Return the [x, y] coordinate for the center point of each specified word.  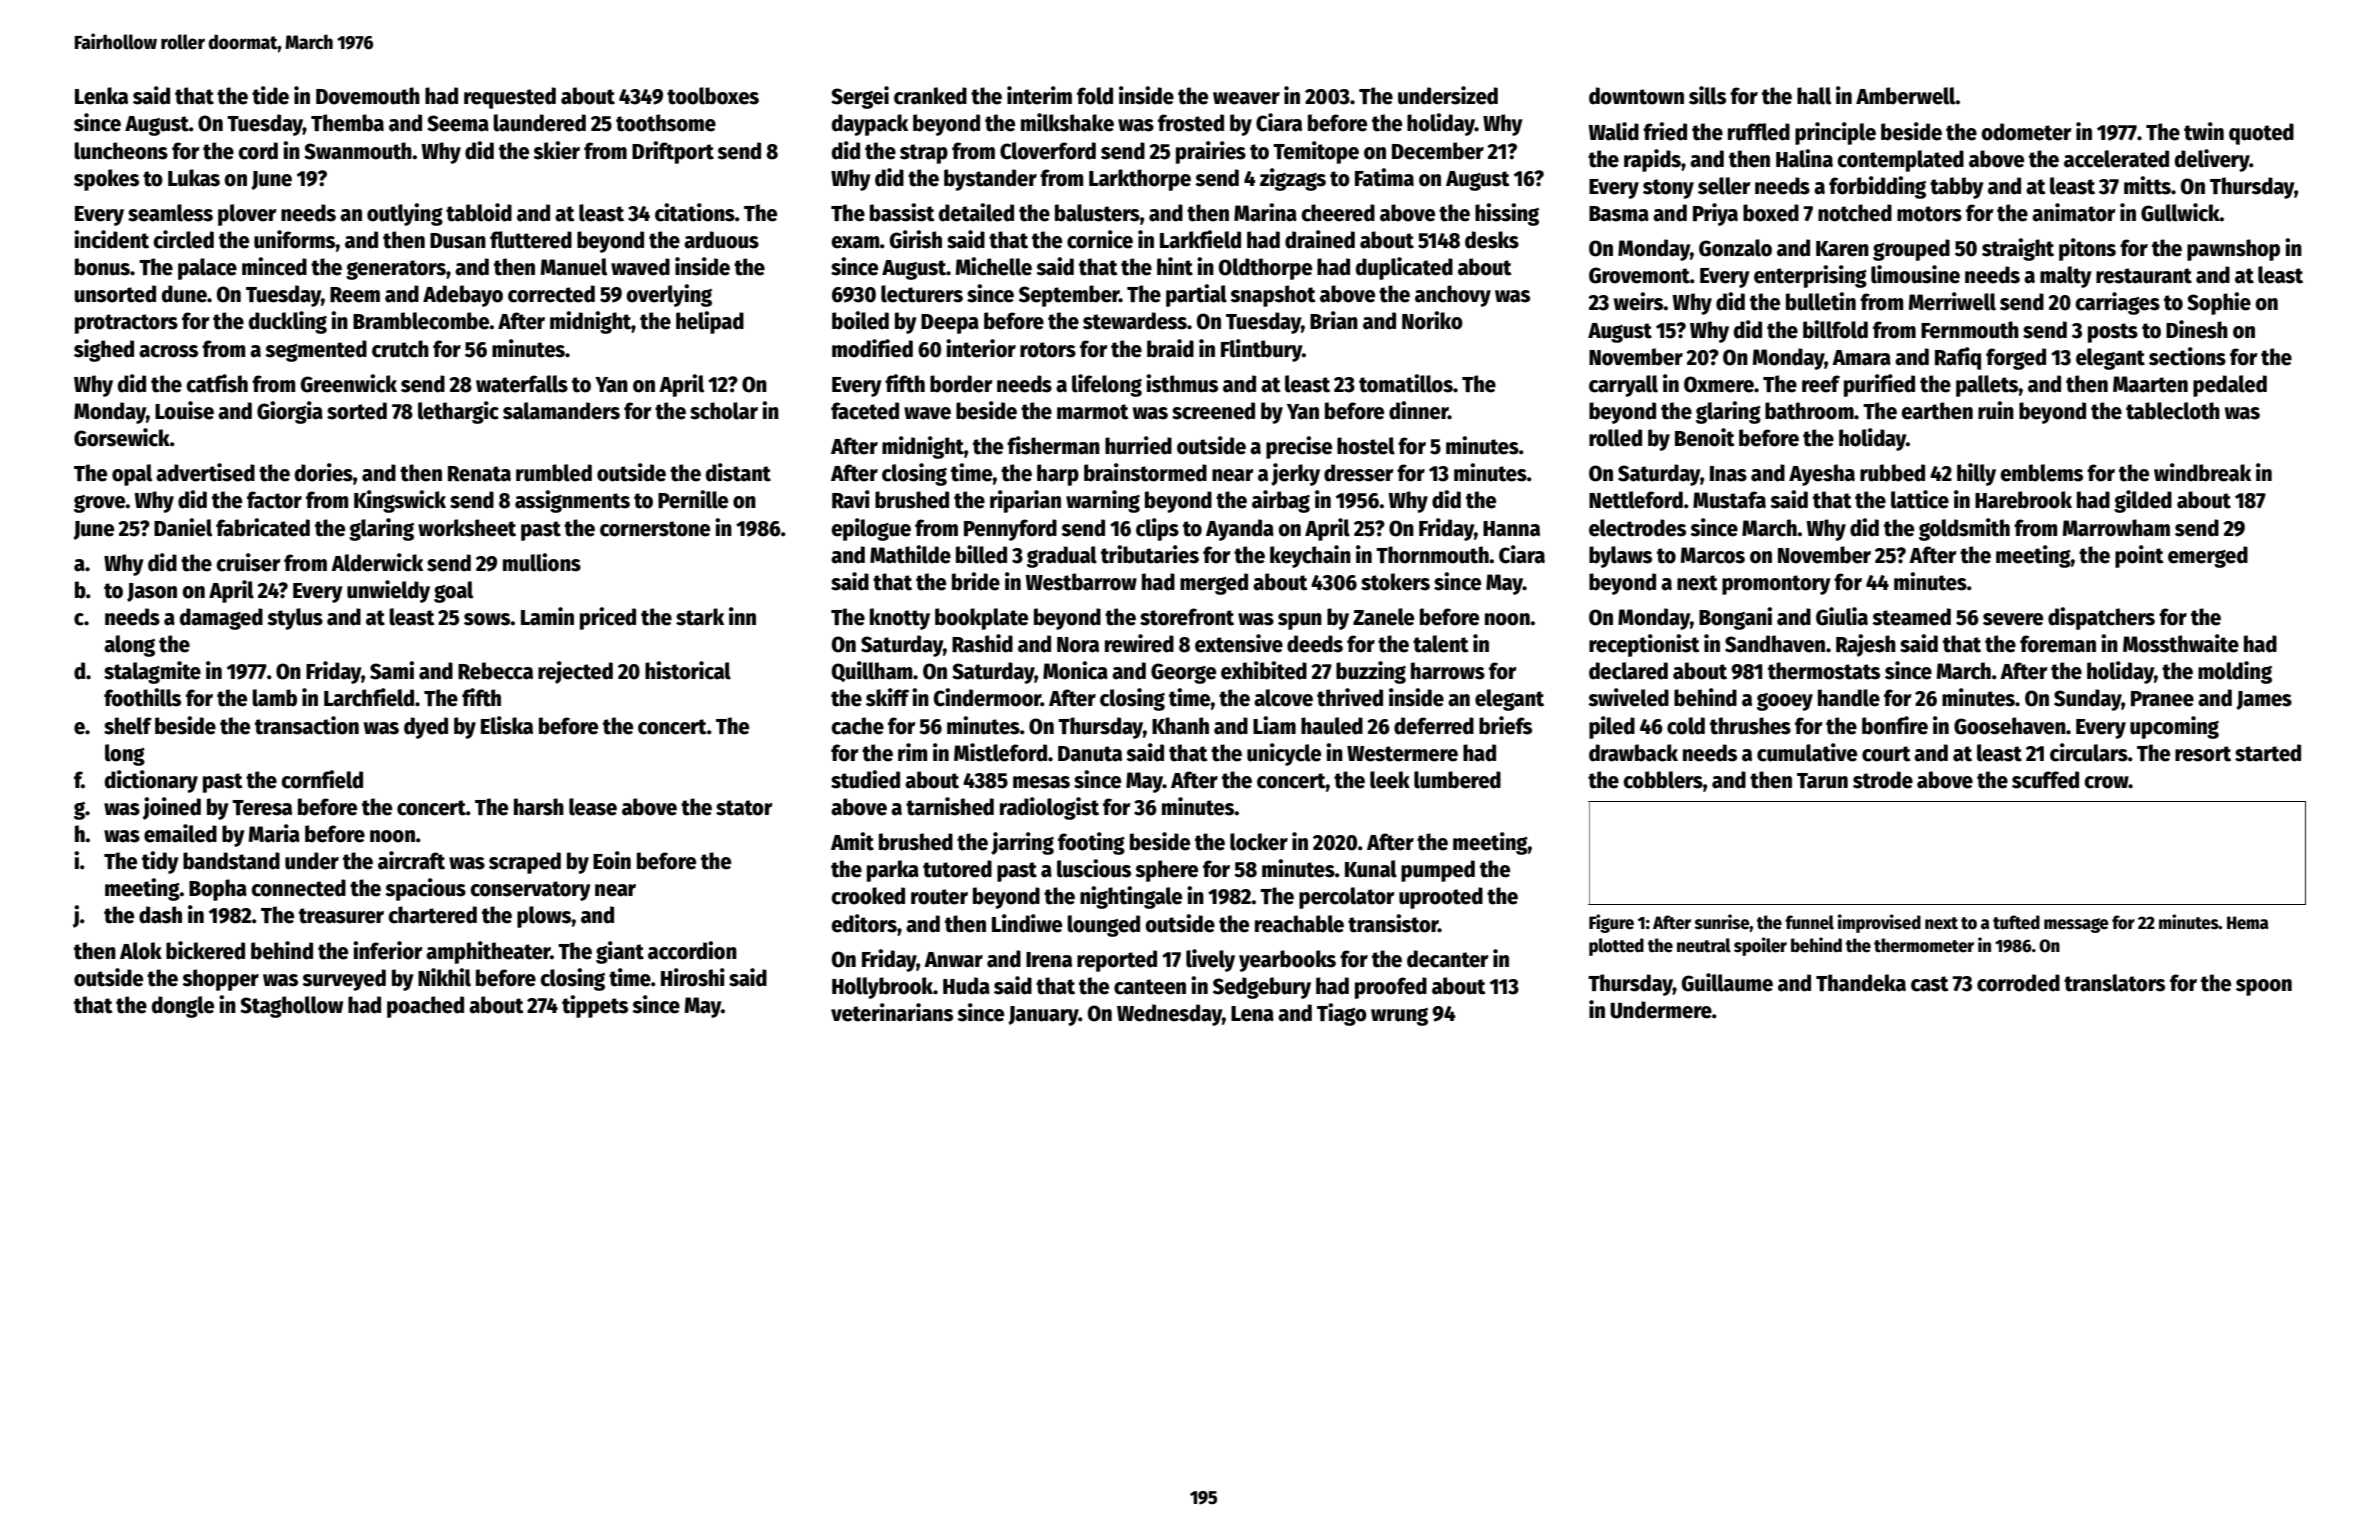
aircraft [411, 860]
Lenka [101, 96]
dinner [1418, 410]
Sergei [860, 97]
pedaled [2230, 386]
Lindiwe [1027, 923]
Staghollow [291, 1007]
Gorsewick [122, 437]
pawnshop [2233, 250]
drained [1320, 239]
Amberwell [1906, 96]
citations [695, 212]
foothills [142, 697]
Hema [2248, 923]
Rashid [982, 643]
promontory [1776, 585]
